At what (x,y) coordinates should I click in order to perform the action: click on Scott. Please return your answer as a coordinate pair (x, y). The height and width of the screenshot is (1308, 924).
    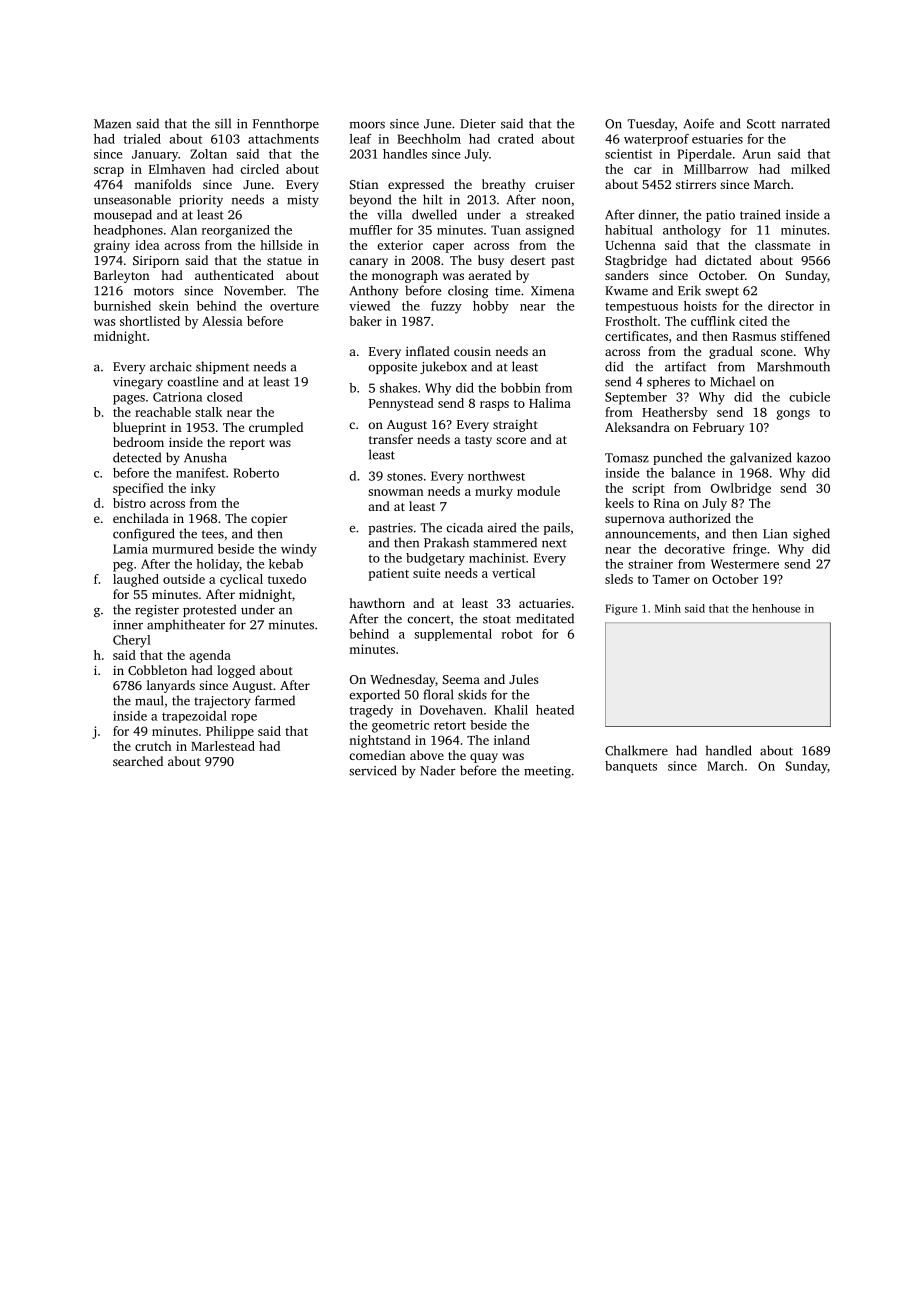
    Looking at the image, I should click on (761, 124).
